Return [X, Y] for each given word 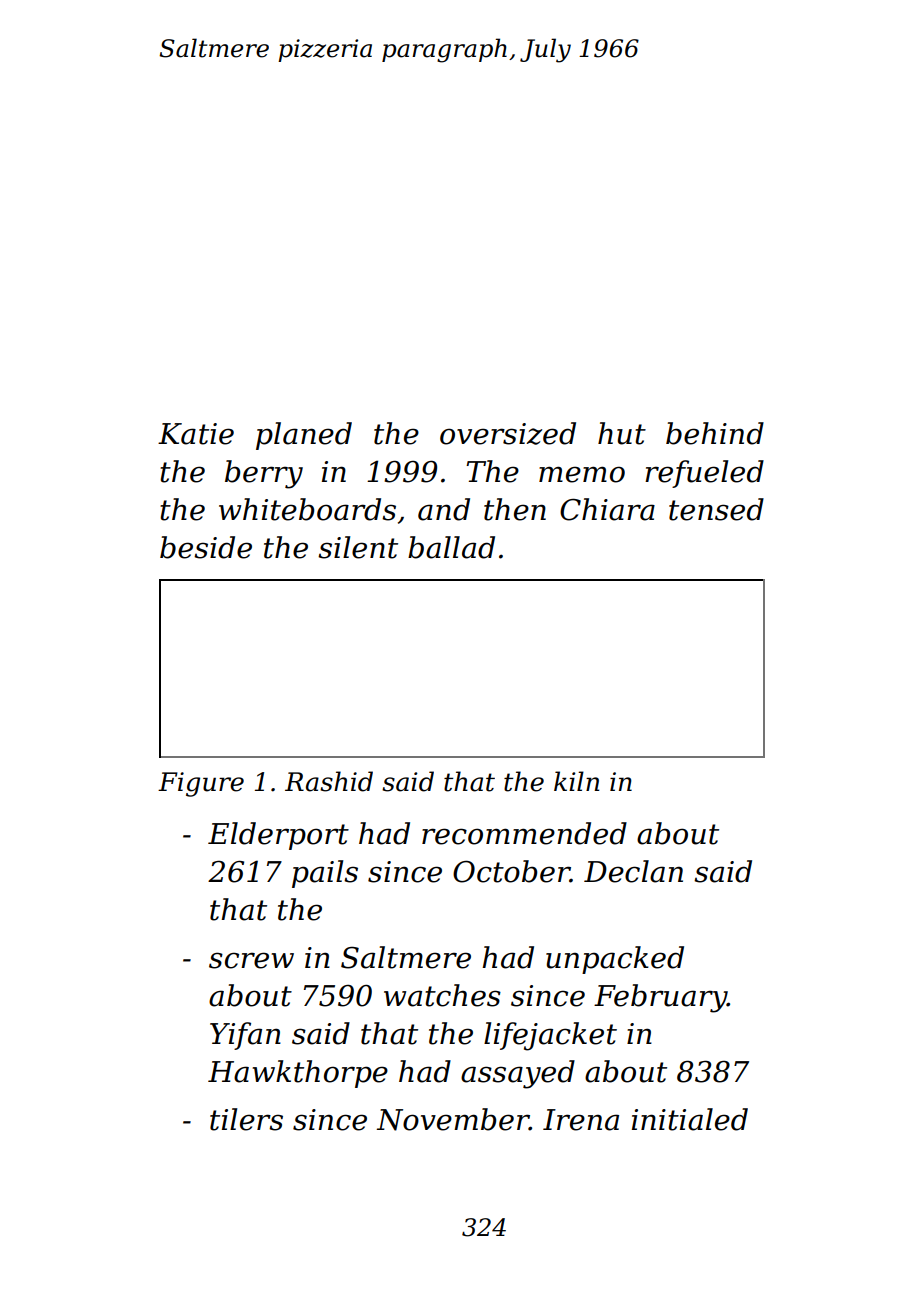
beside [206, 547]
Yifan [245, 1036]
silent [358, 547]
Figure [201, 784]
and [444, 509]
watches [442, 995]
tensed [716, 509]
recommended [524, 833]
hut [622, 433]
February [660, 998]
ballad [451, 547]
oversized [508, 433]
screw [251, 960]
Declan [633, 871]
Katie [196, 434]
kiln [576, 781]
